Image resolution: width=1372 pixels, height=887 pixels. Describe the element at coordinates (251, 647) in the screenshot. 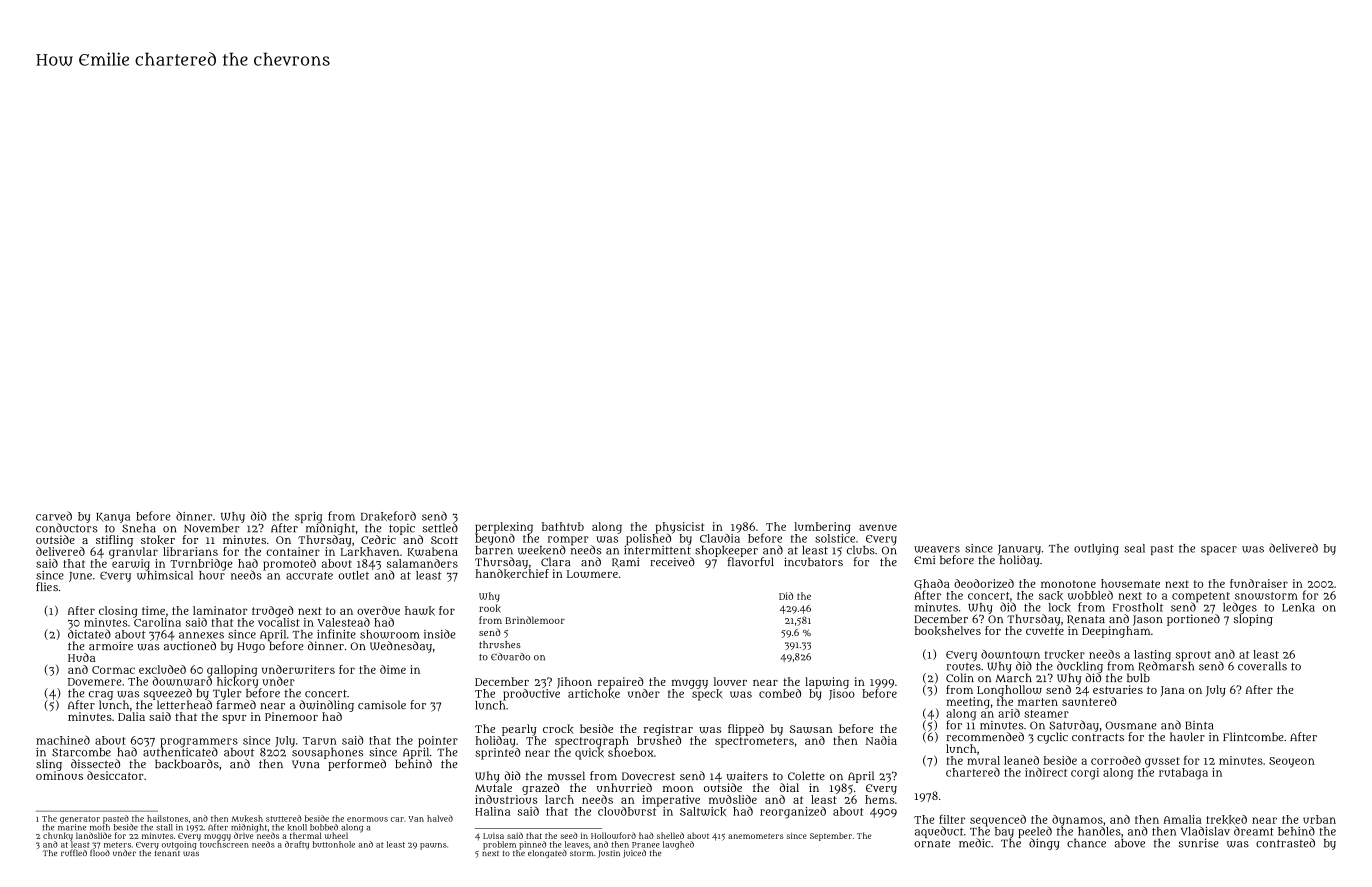

I see `Hugo` at that location.
